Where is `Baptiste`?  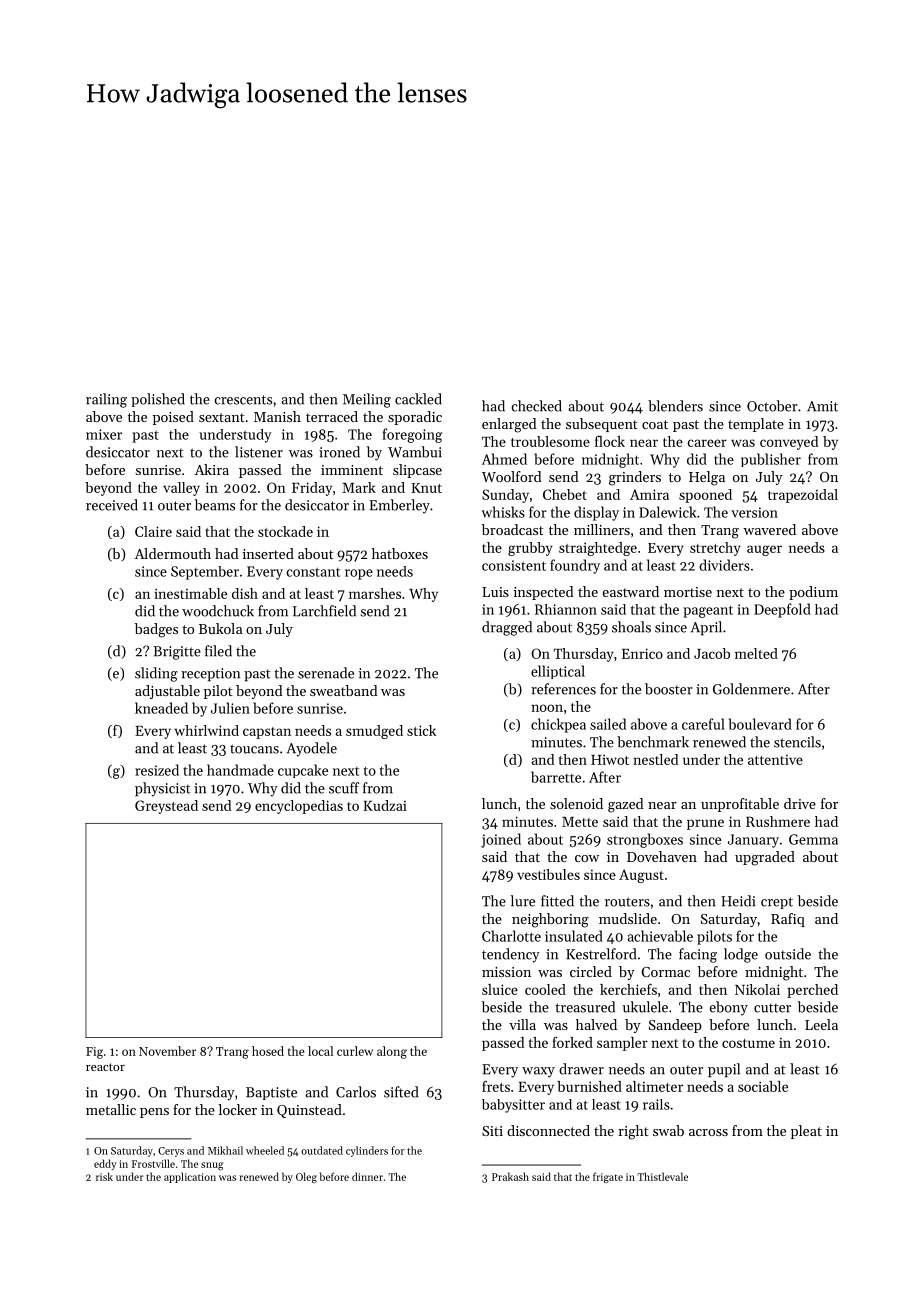 Baptiste is located at coordinates (271, 1093).
